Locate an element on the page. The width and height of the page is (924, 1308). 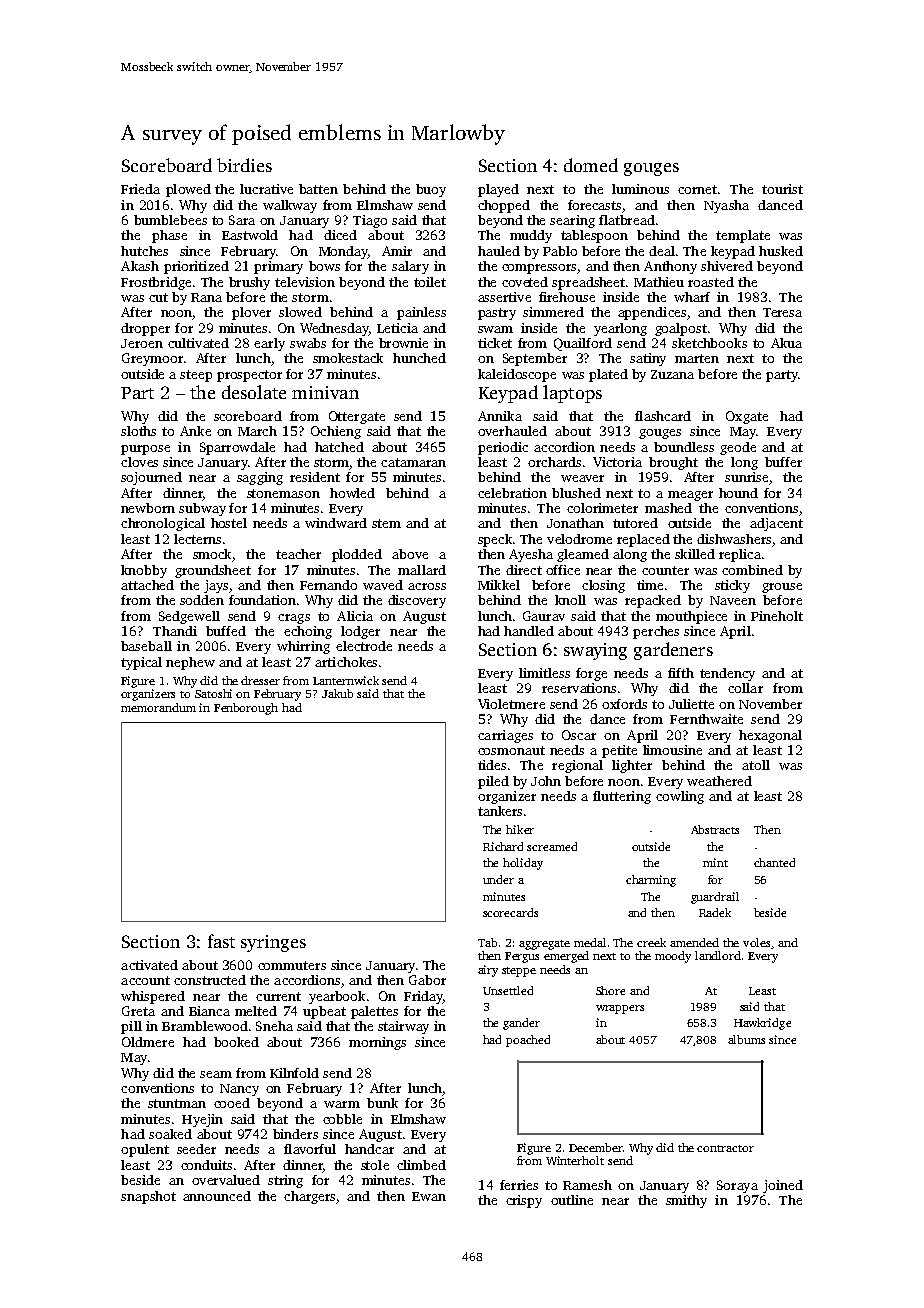
Amir is located at coordinates (397, 251).
